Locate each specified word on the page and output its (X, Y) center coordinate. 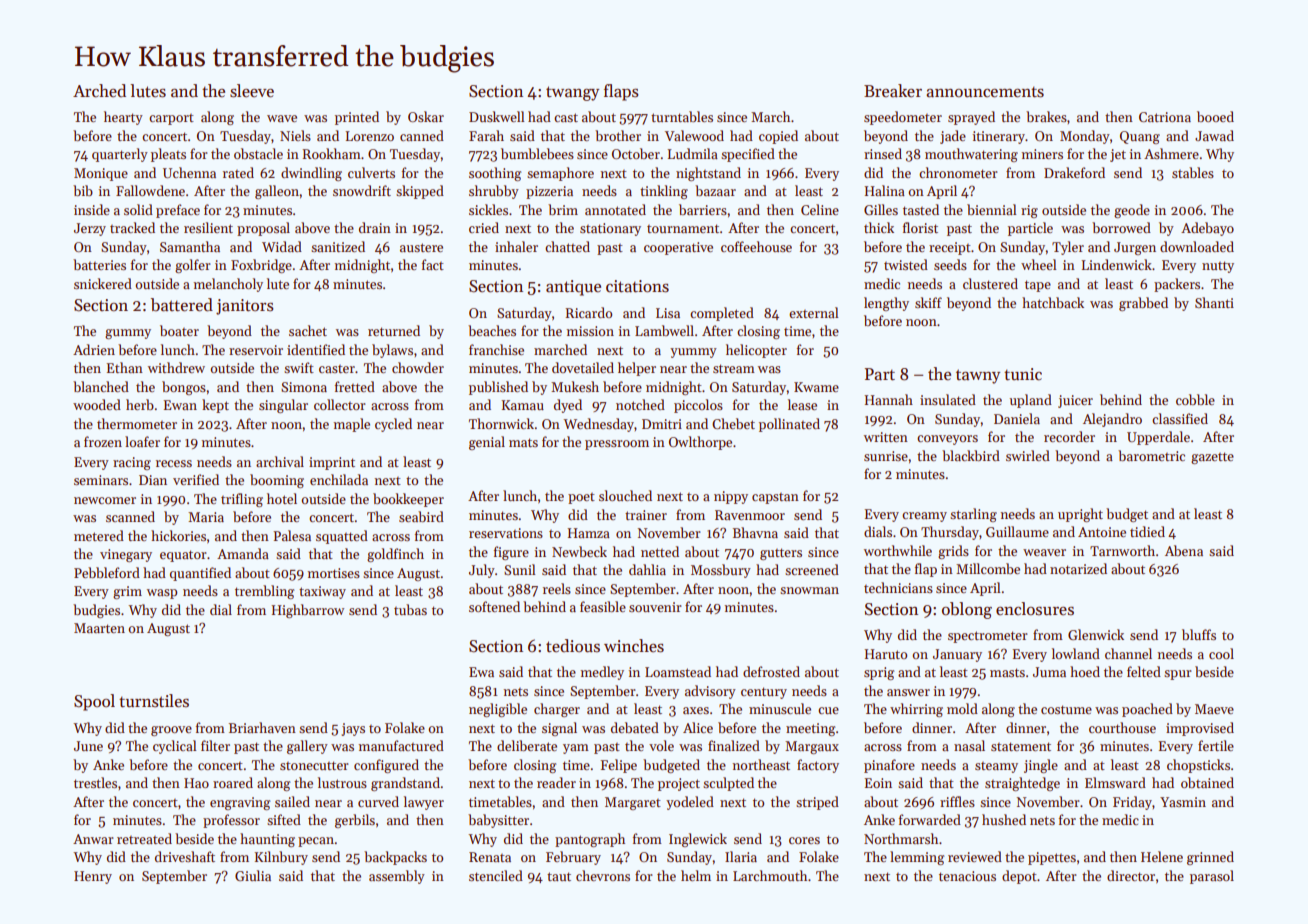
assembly (397, 877)
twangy (572, 93)
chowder (418, 367)
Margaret (633, 803)
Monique (101, 174)
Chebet (733, 423)
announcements (985, 92)
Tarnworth (1122, 550)
